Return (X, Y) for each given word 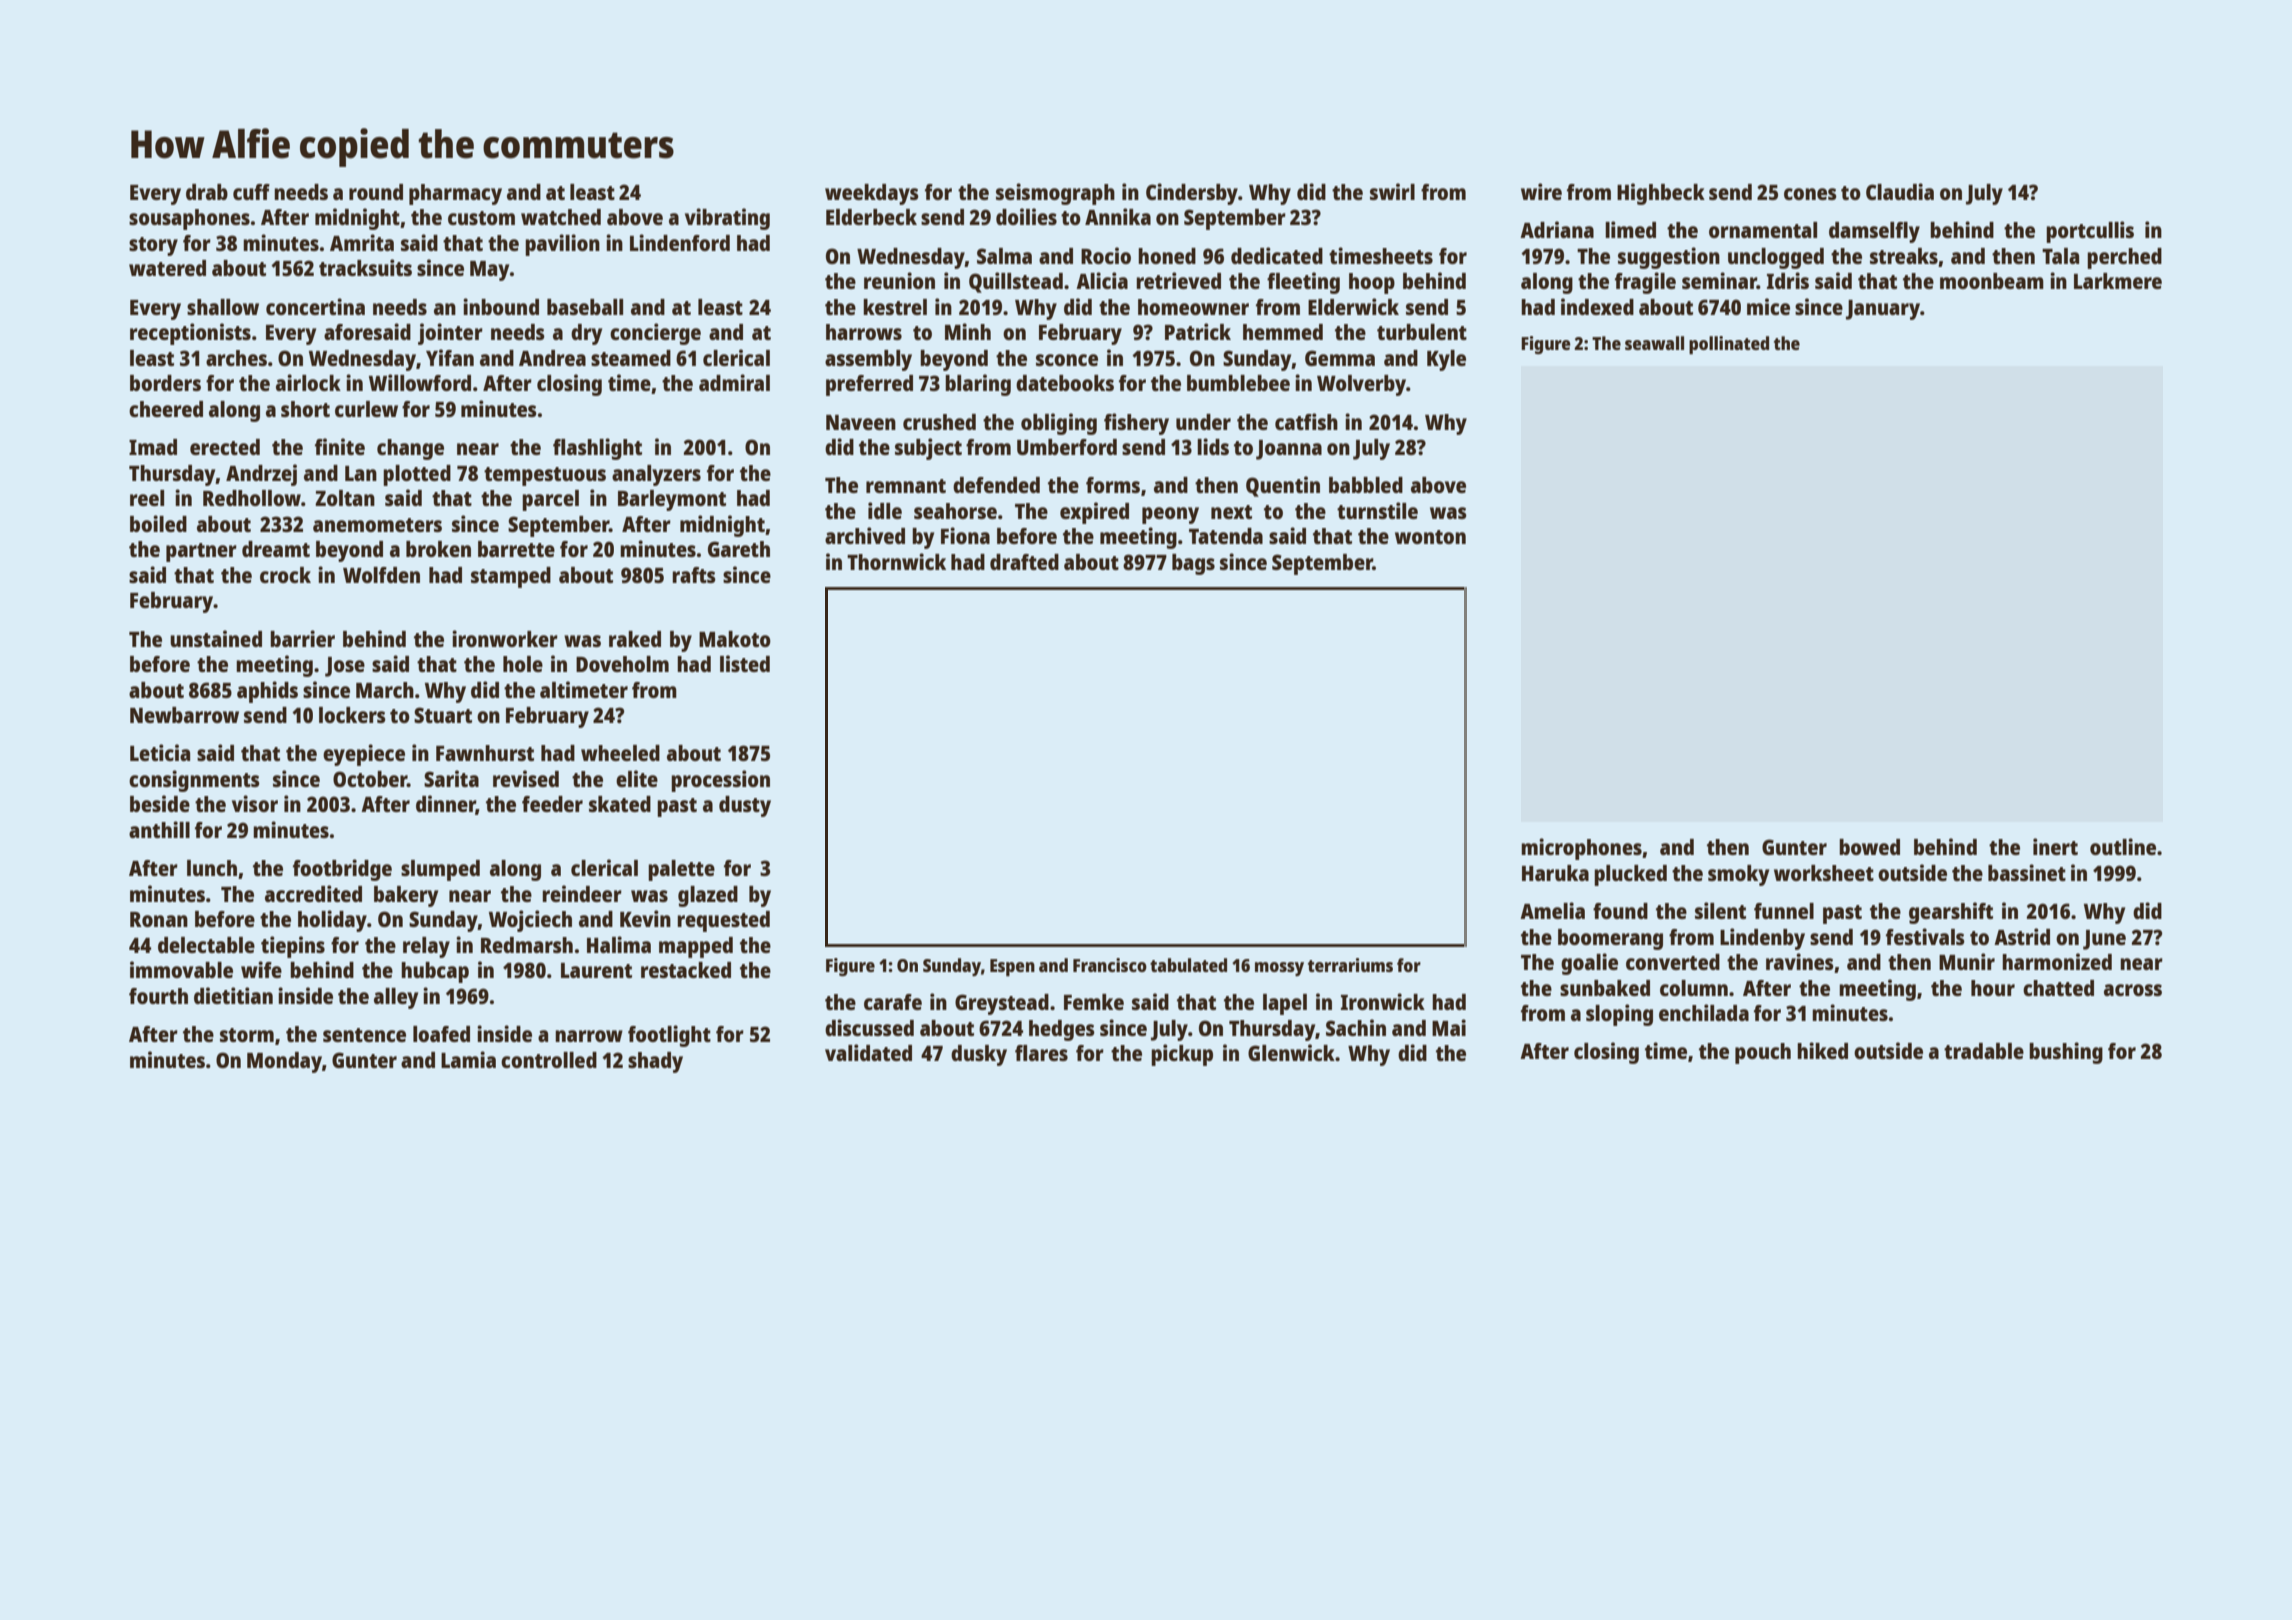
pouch (1763, 1053)
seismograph (1055, 194)
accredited (313, 893)
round (376, 192)
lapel (1285, 1004)
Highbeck (1661, 194)
